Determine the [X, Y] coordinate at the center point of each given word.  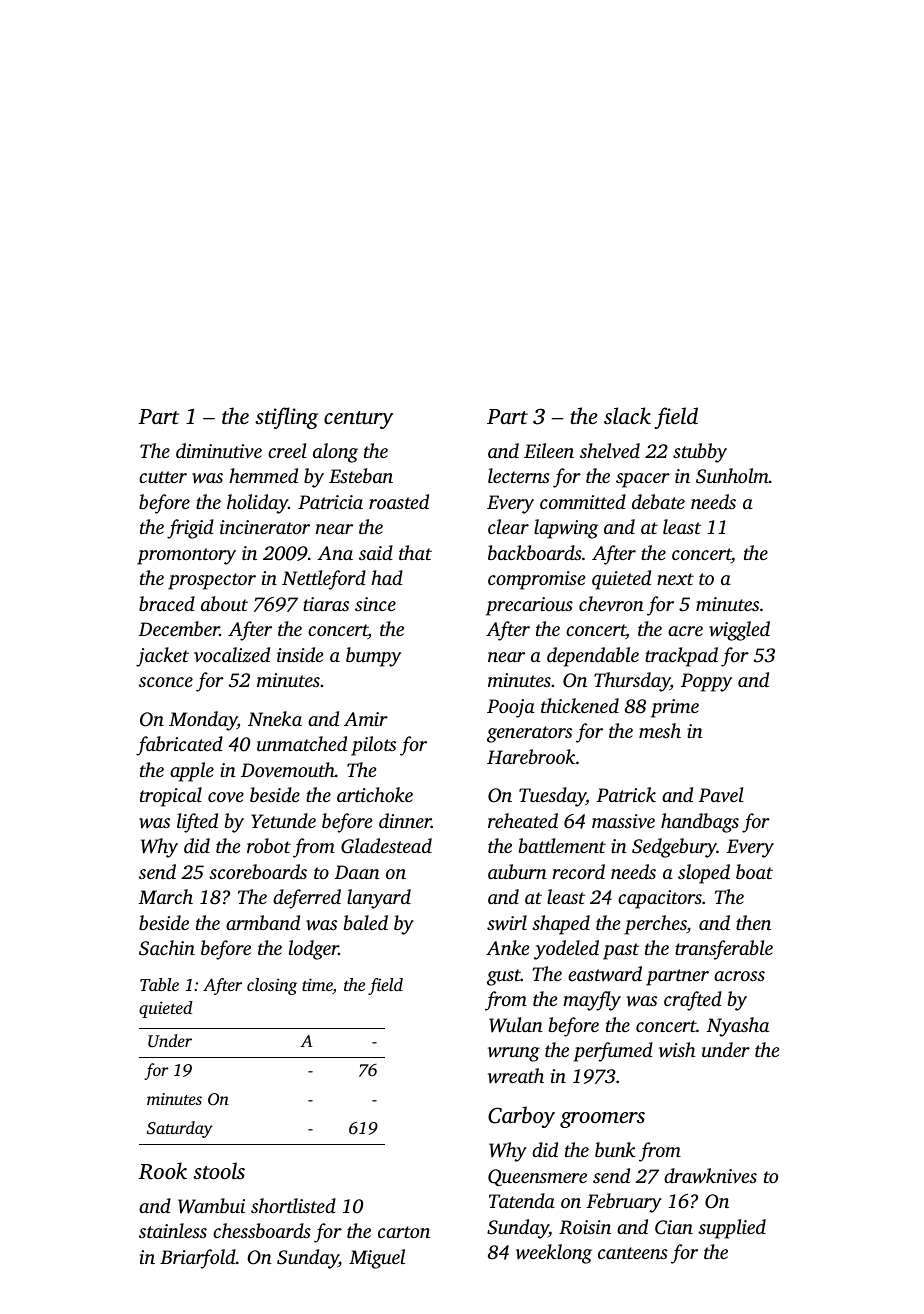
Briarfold [198, 1259]
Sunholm [732, 476]
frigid [190, 529]
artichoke [375, 794]
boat [754, 871]
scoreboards [258, 871]
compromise [536, 580]
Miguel [377, 1259]
